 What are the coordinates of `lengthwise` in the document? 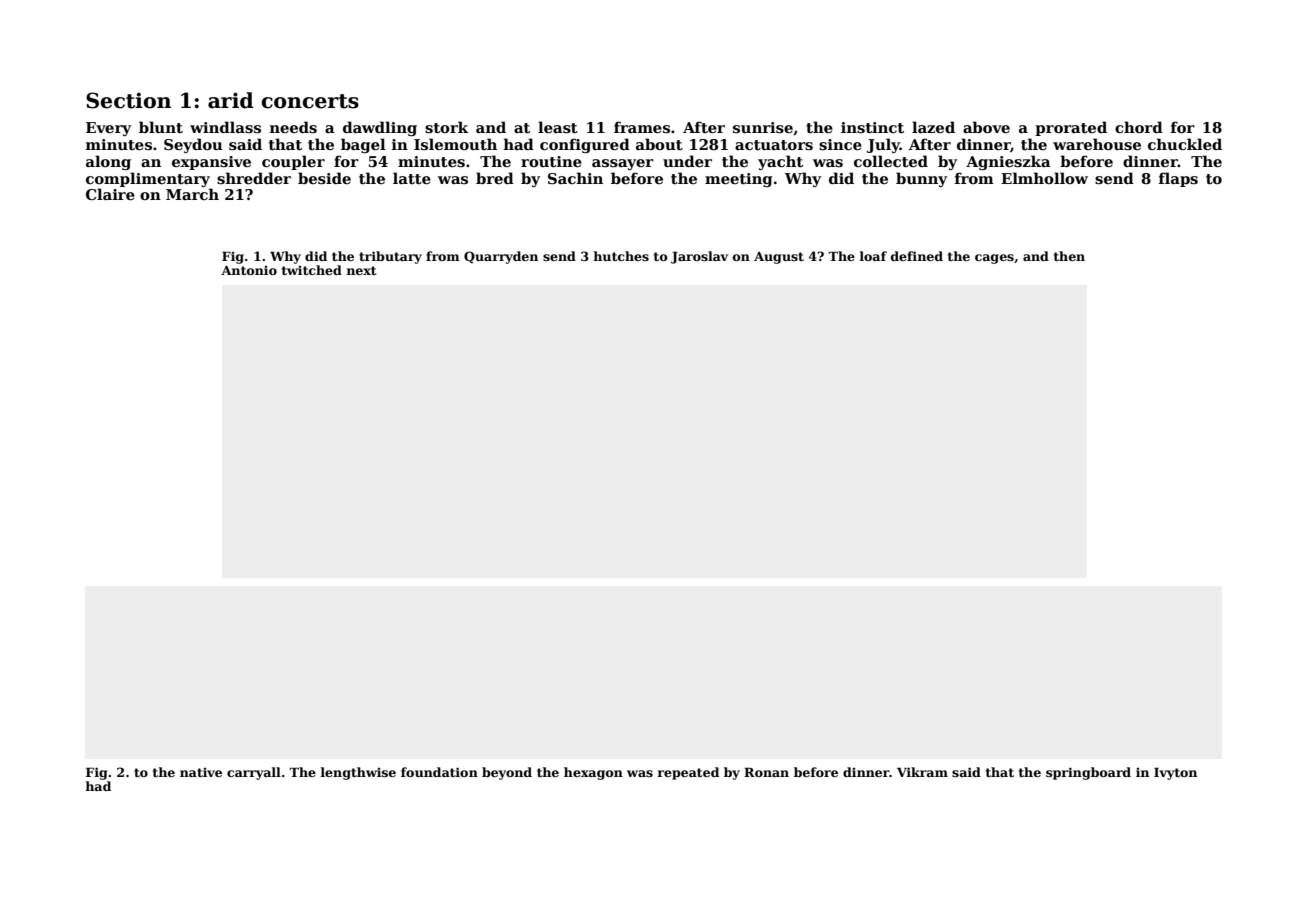 It's located at (358, 773).
